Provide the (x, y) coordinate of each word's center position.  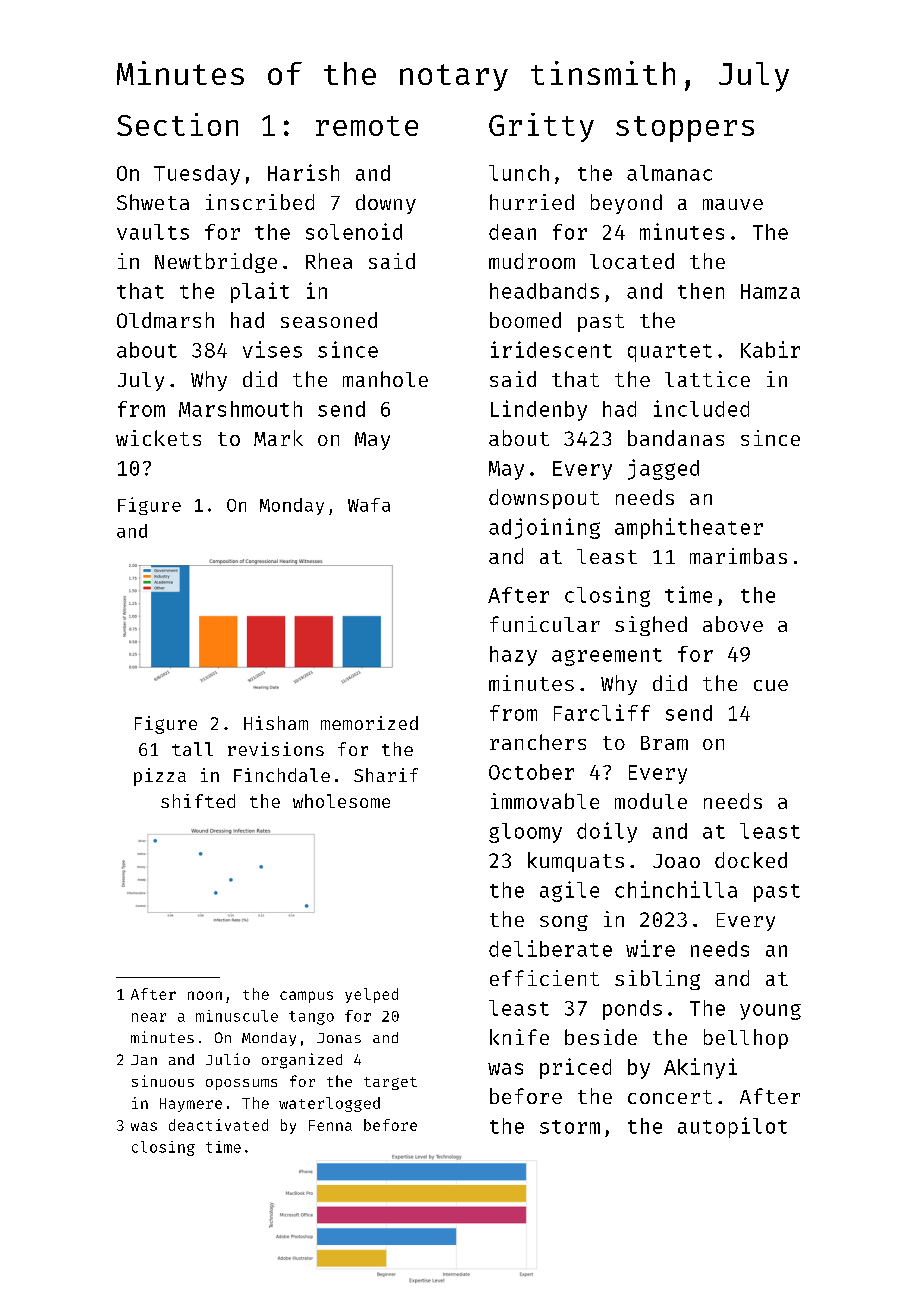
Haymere (191, 1105)
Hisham (276, 723)
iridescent (551, 349)
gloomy (525, 833)
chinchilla (676, 889)
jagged (663, 469)
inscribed (260, 202)
